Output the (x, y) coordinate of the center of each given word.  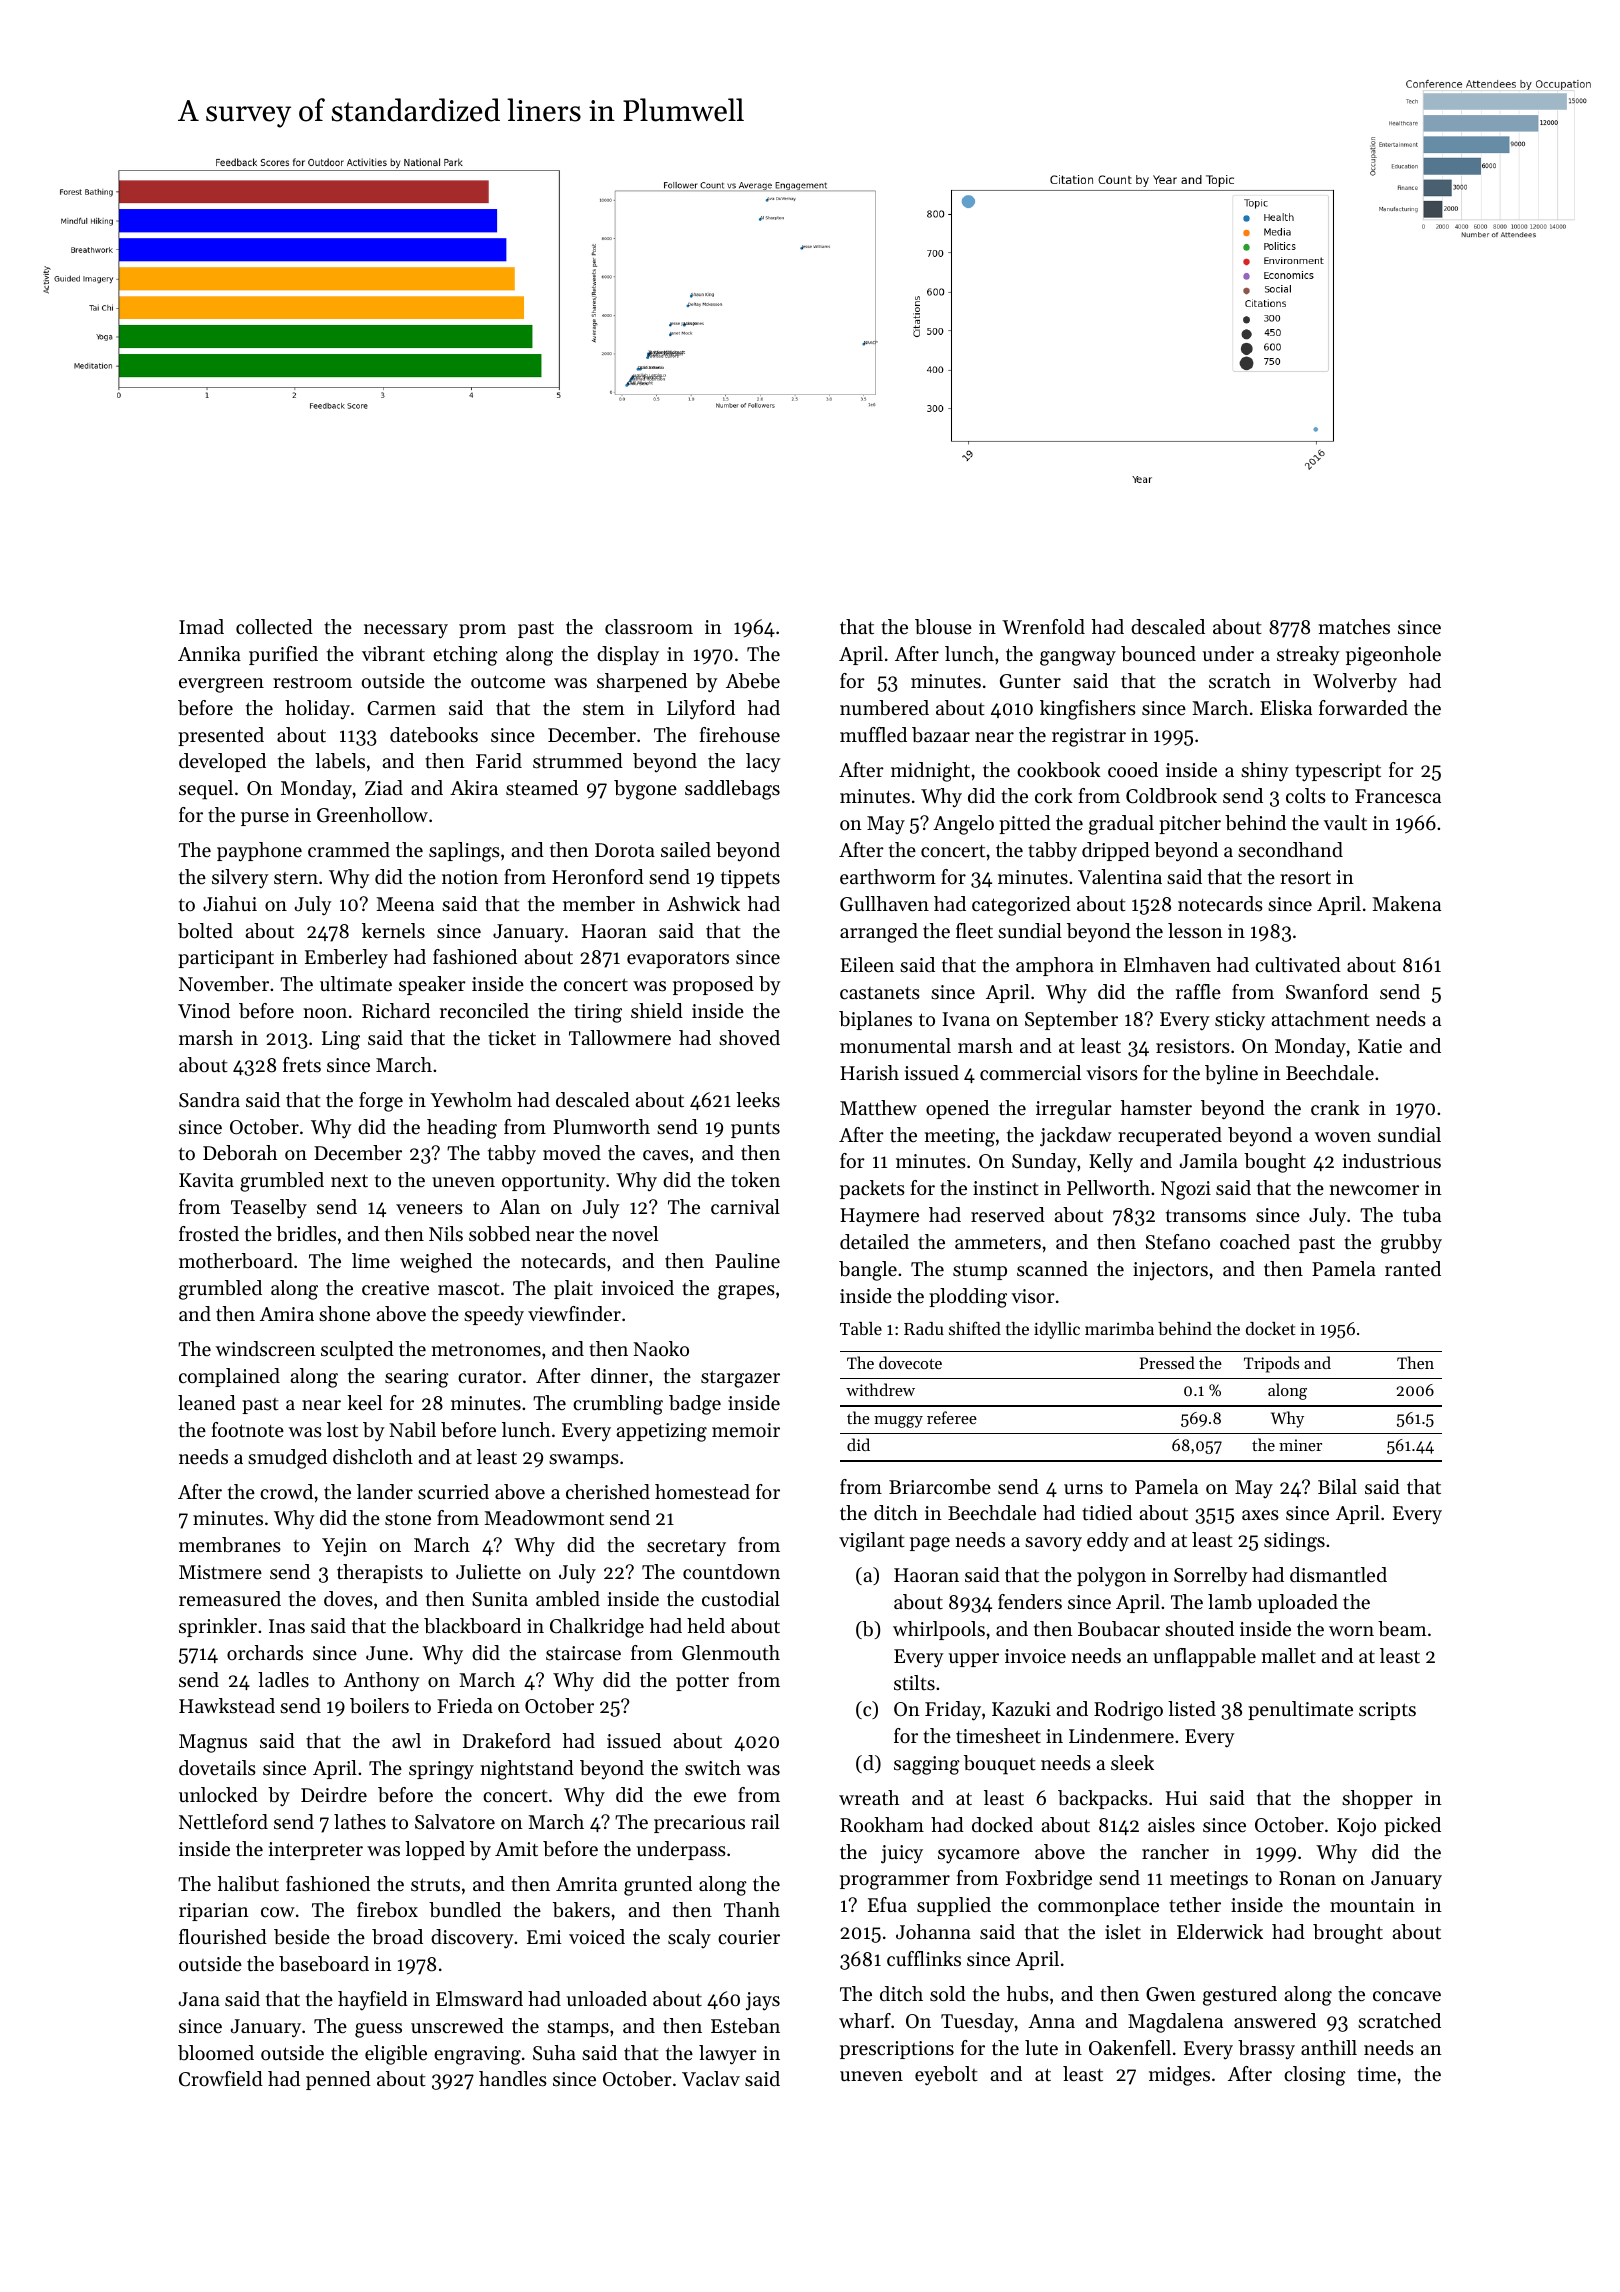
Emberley (346, 958)
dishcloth (373, 1457)
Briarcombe (940, 1487)
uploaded (1297, 1603)
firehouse (740, 735)
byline (1231, 1075)
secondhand (1290, 850)
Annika (209, 653)
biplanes (875, 1020)
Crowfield (221, 2079)
